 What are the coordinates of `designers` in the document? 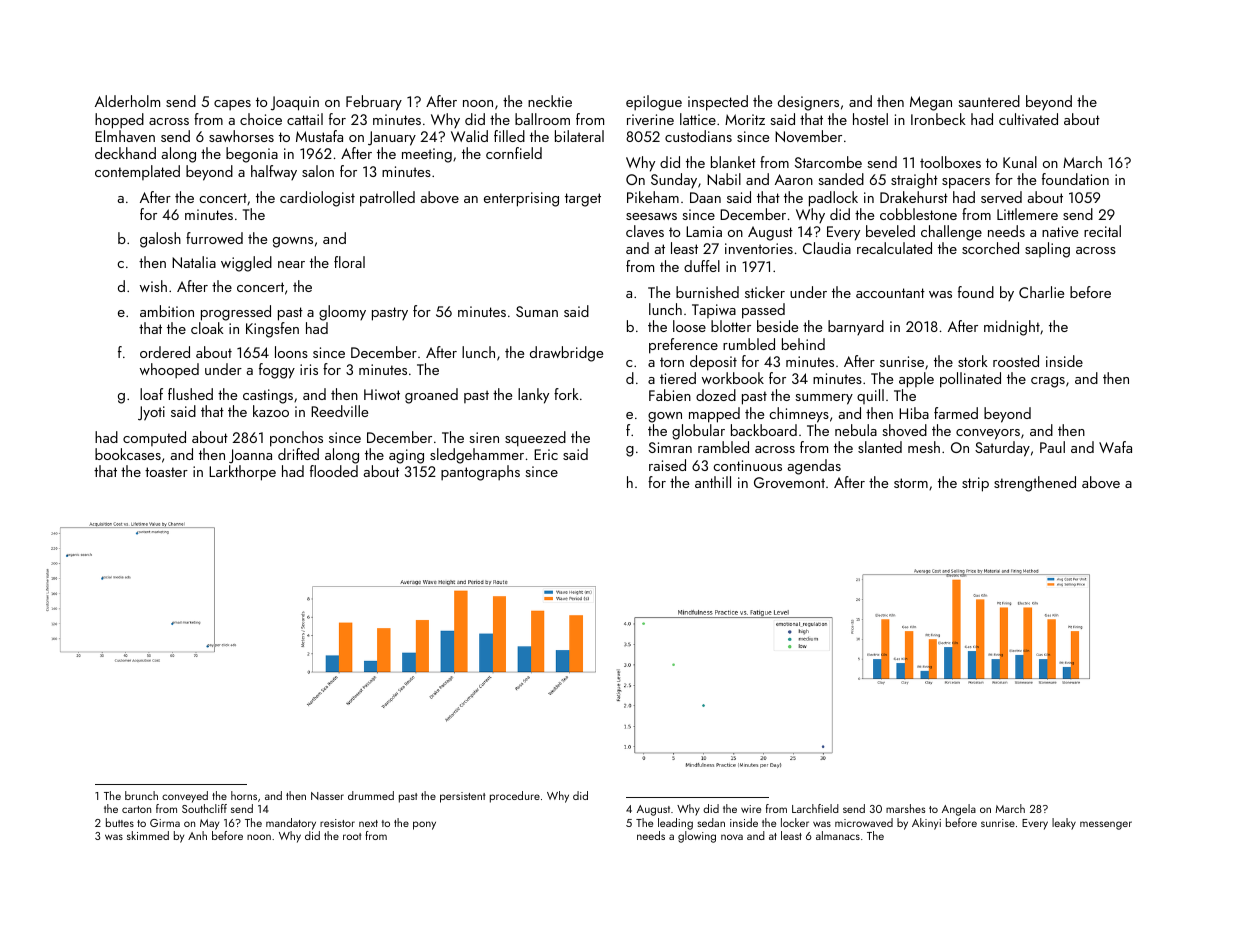 It's located at (808, 103).
